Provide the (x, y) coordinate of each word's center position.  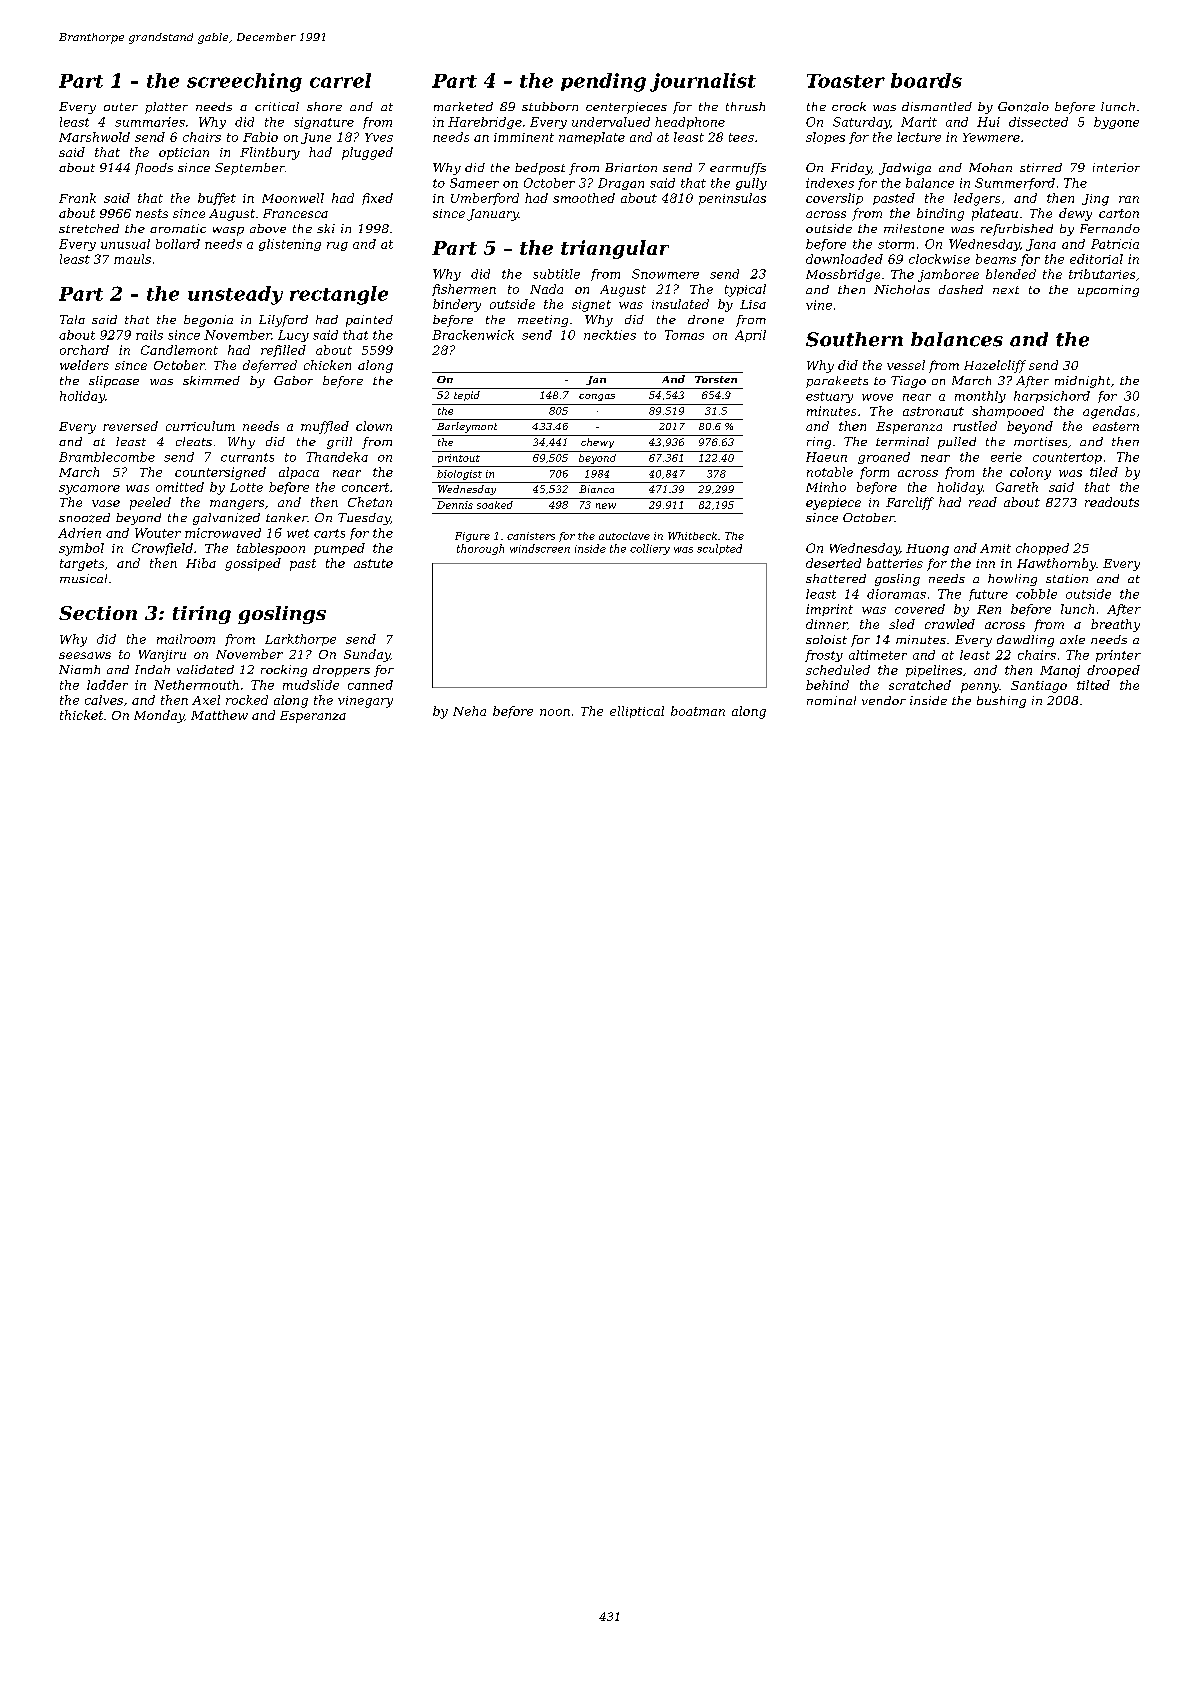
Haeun (826, 457)
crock (849, 106)
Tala (72, 319)
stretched (89, 228)
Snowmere (665, 274)
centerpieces (626, 108)
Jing (1095, 200)
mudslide (311, 685)
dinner (826, 624)
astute (373, 563)
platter (166, 108)
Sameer (474, 183)
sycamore (89, 490)
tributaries (1102, 274)
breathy (1115, 625)
